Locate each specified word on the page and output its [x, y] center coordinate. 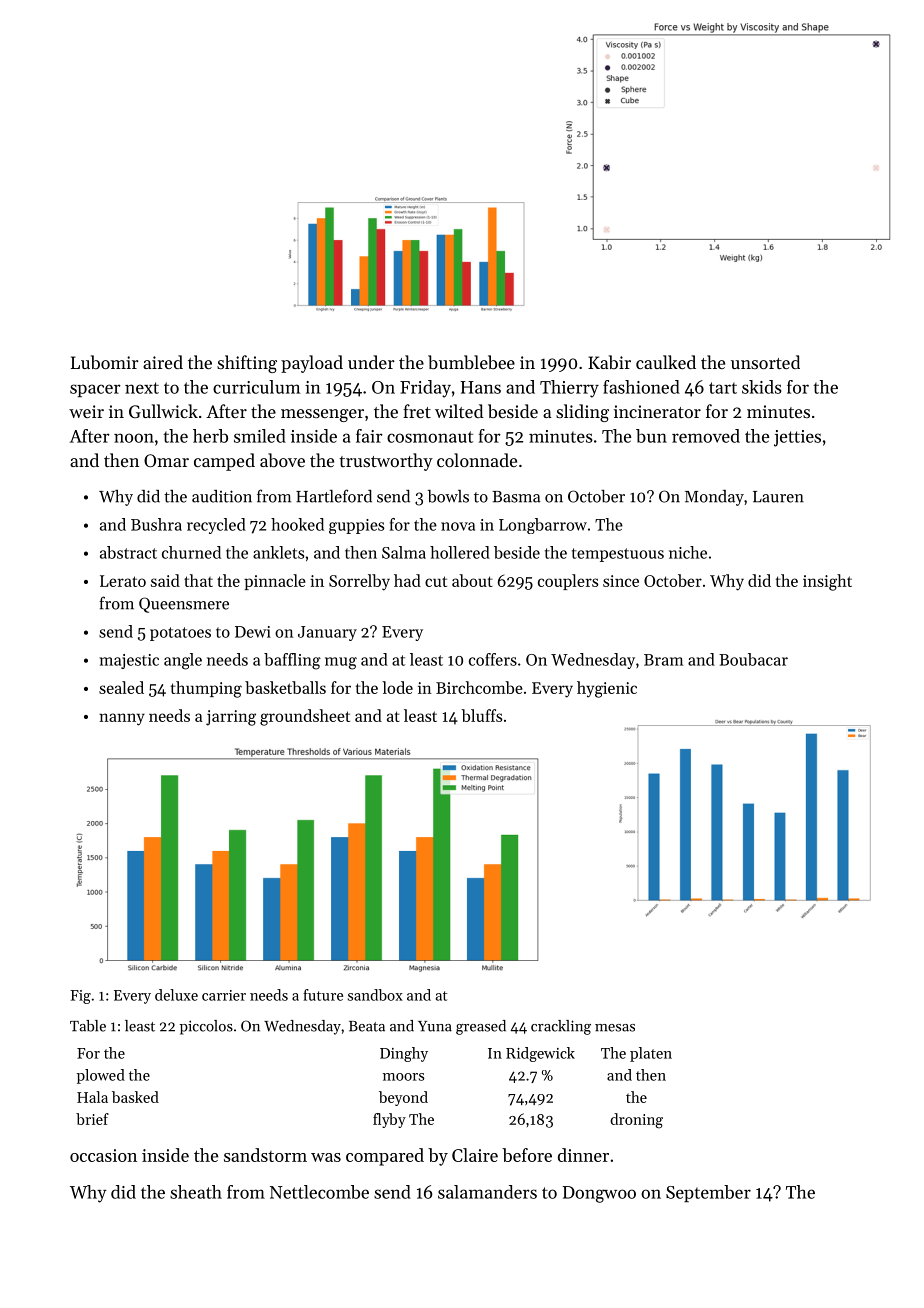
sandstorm [265, 1155]
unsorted [765, 362]
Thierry [569, 389]
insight [827, 582]
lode [397, 687]
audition [222, 496]
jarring [231, 718]
